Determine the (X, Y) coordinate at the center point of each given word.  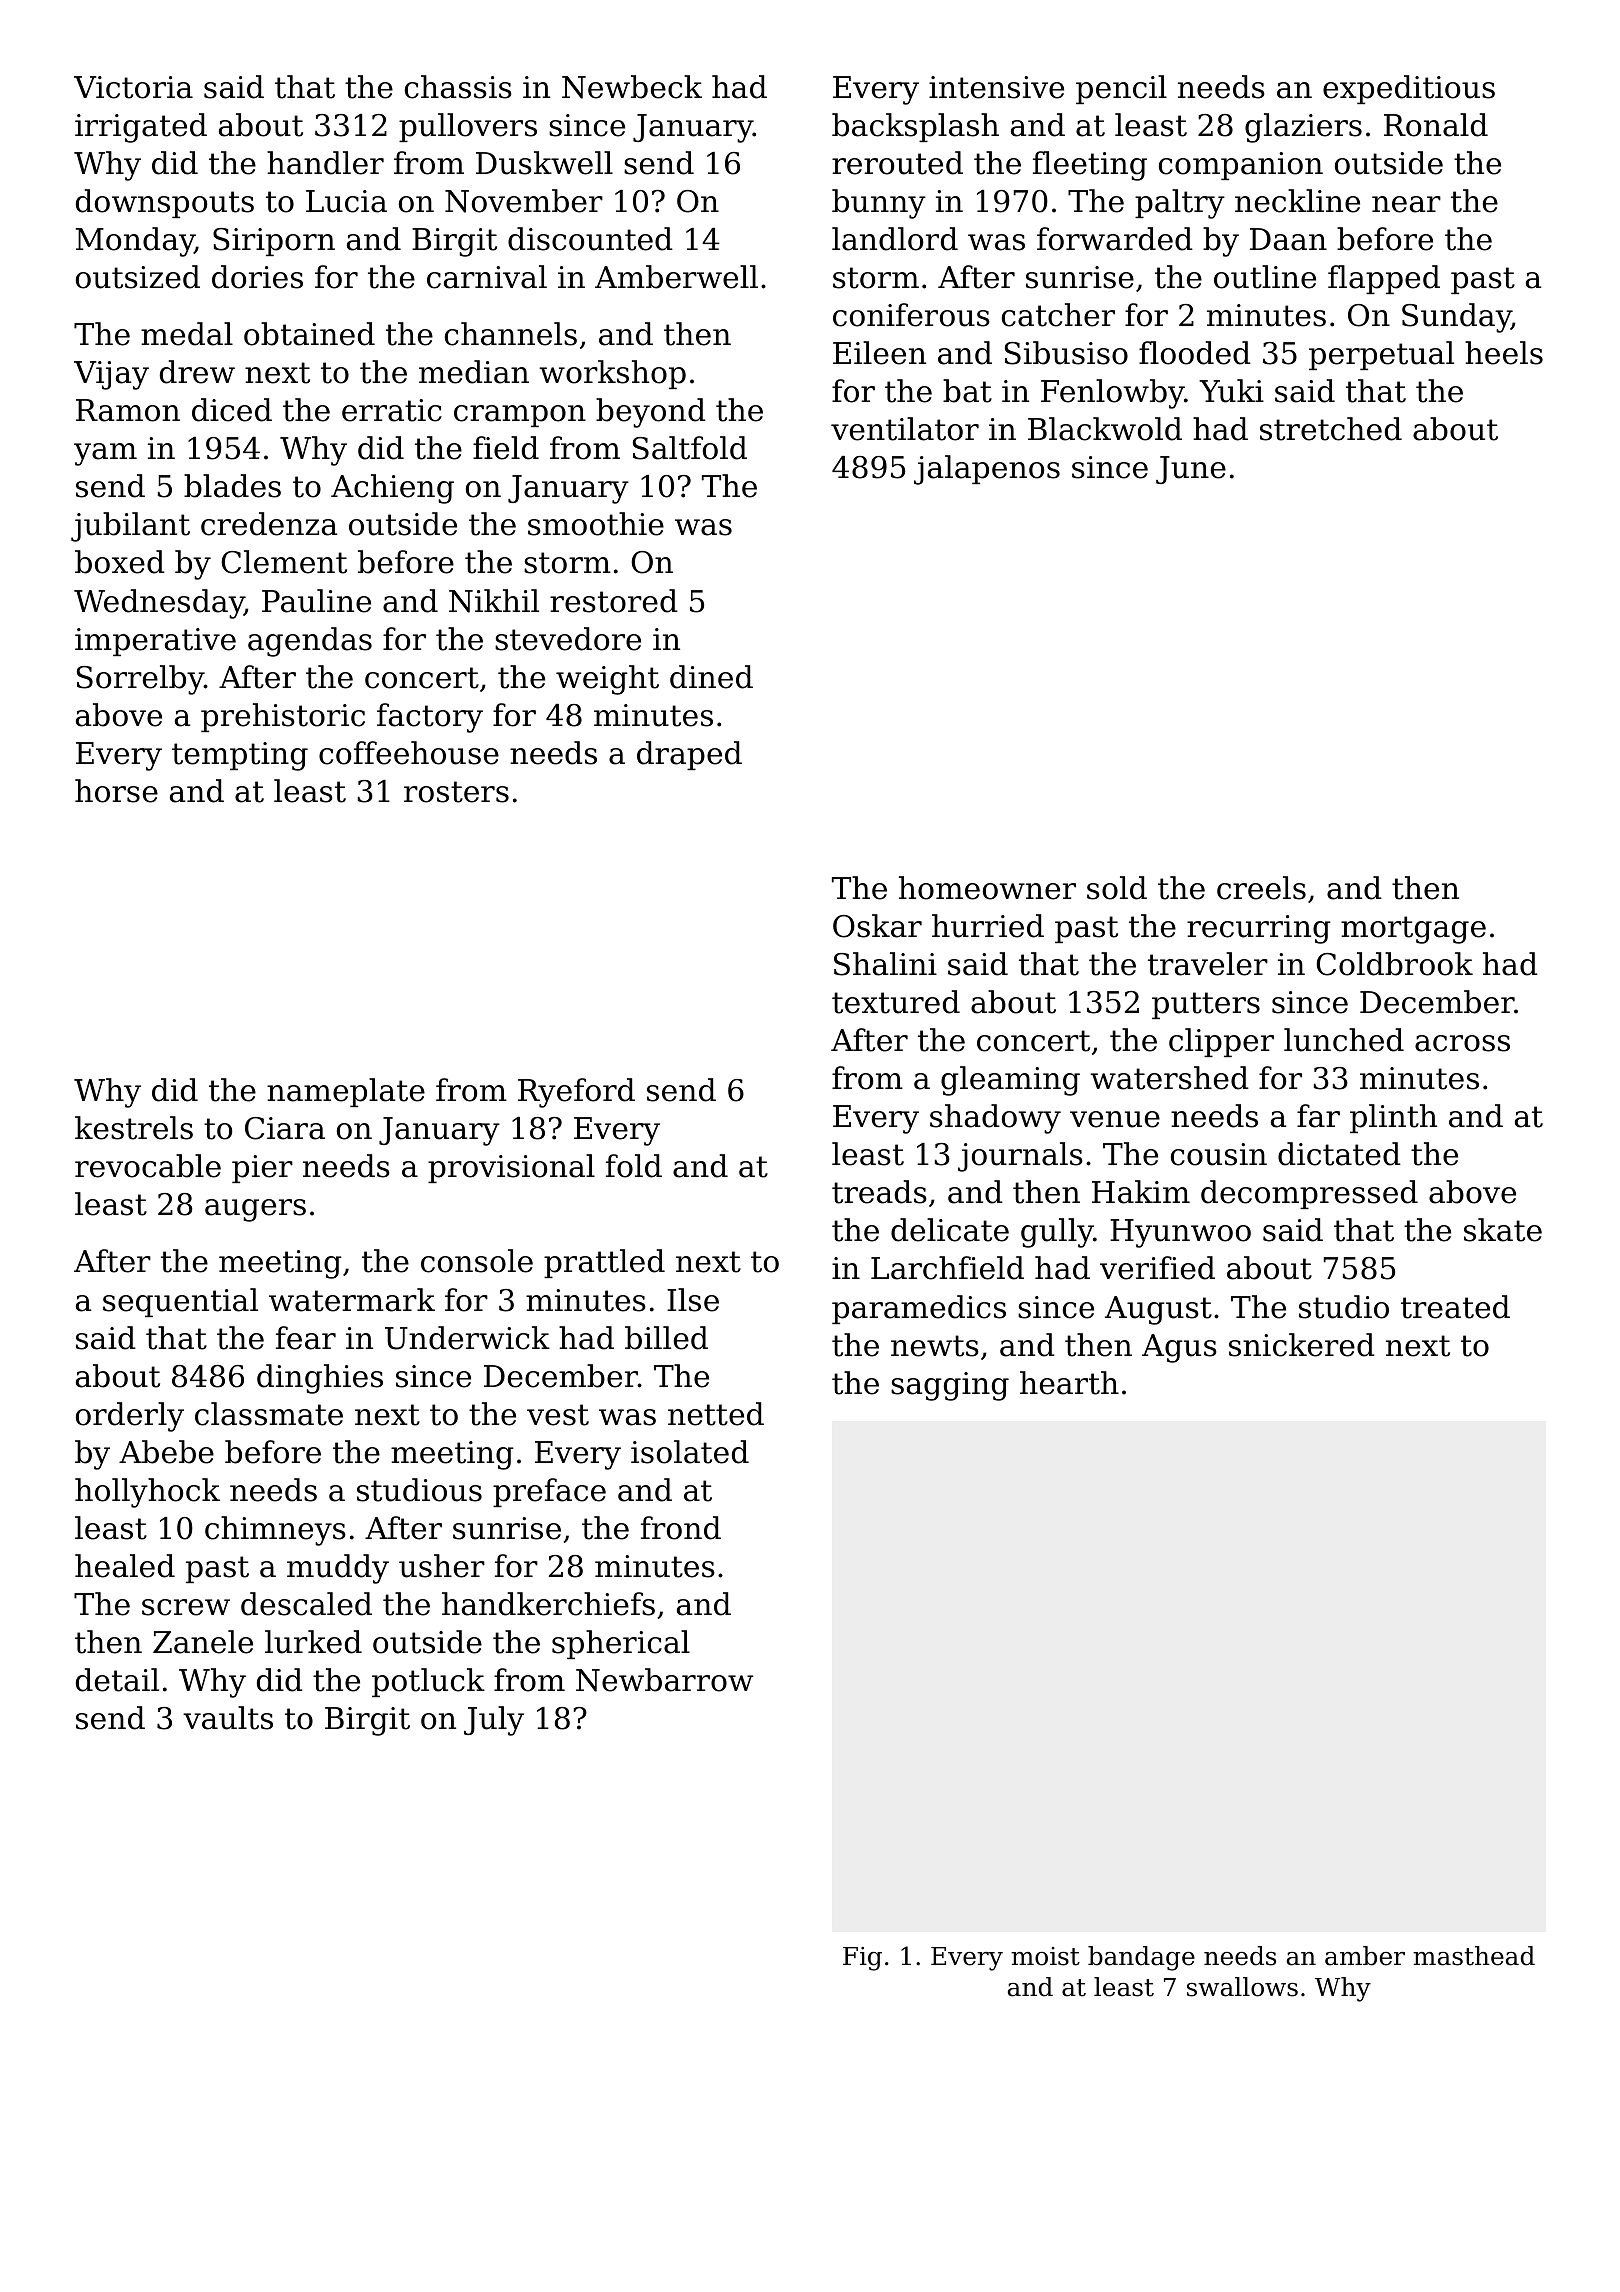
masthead (1474, 1956)
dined (711, 677)
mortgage (1413, 930)
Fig (862, 1959)
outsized (138, 277)
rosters (456, 792)
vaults (228, 1718)
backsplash (915, 127)
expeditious (1409, 89)
